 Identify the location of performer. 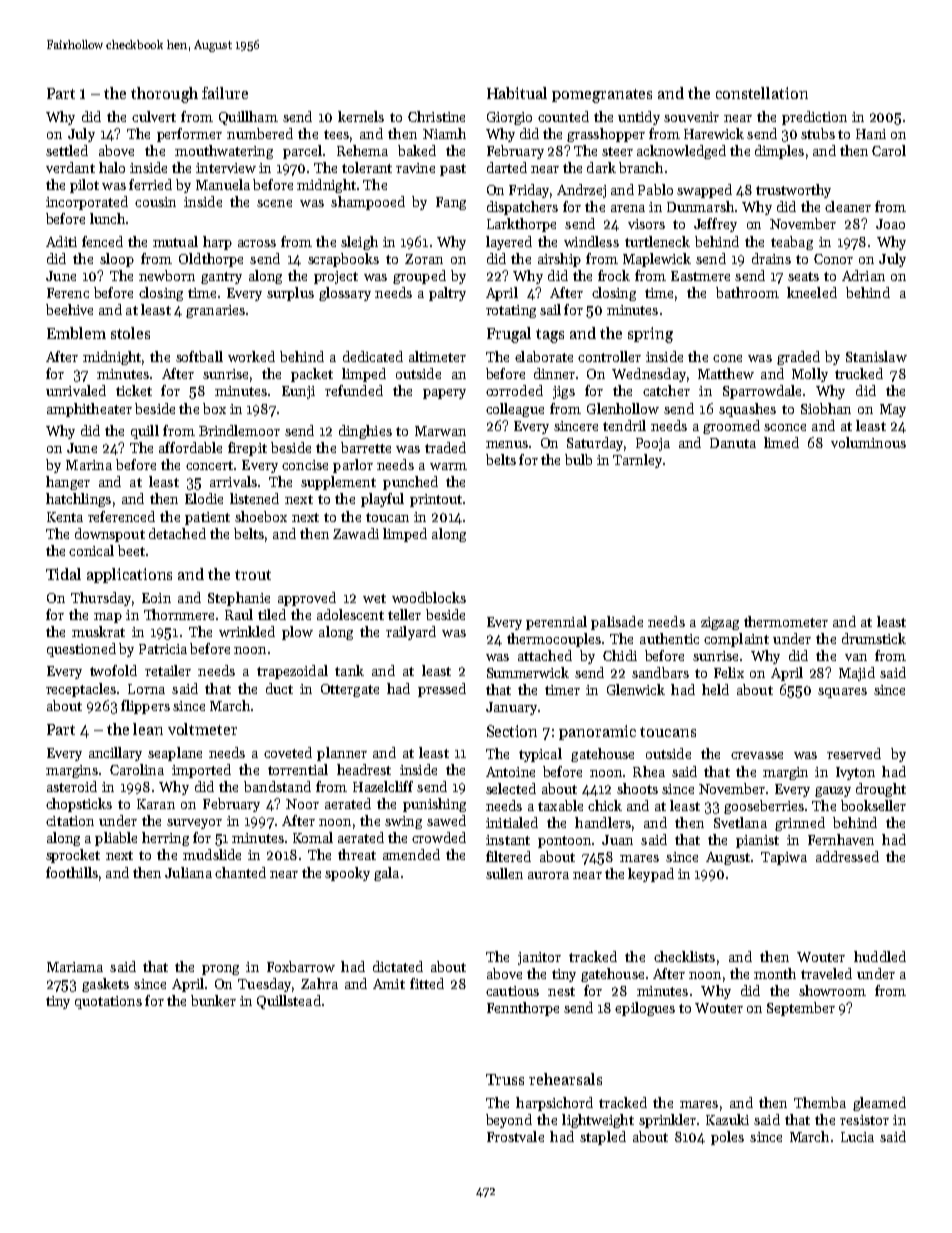
(189, 135).
